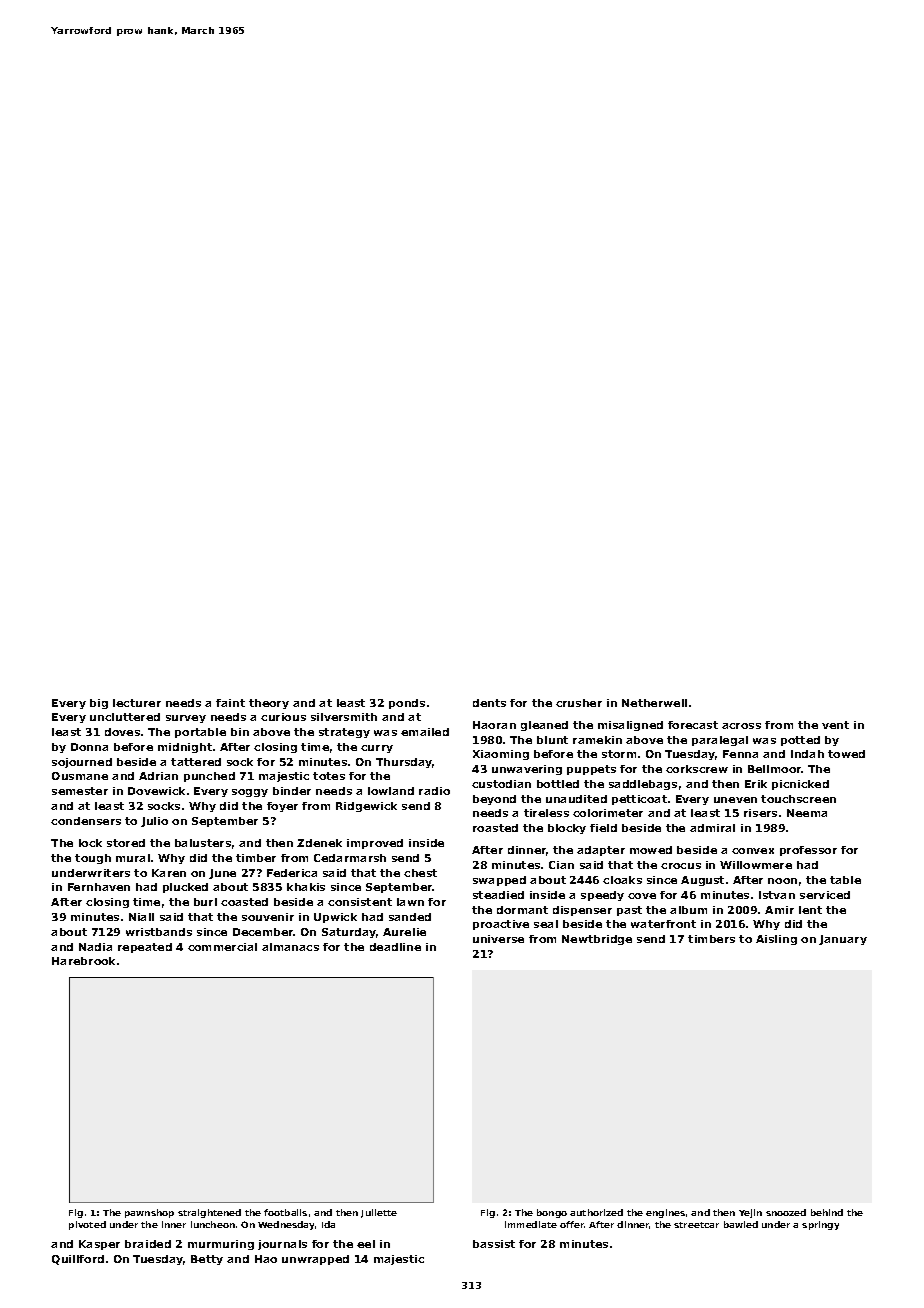 The height and width of the screenshot is (1308, 924). Describe the element at coordinates (366, 1244) in the screenshot. I see `eel` at that location.
